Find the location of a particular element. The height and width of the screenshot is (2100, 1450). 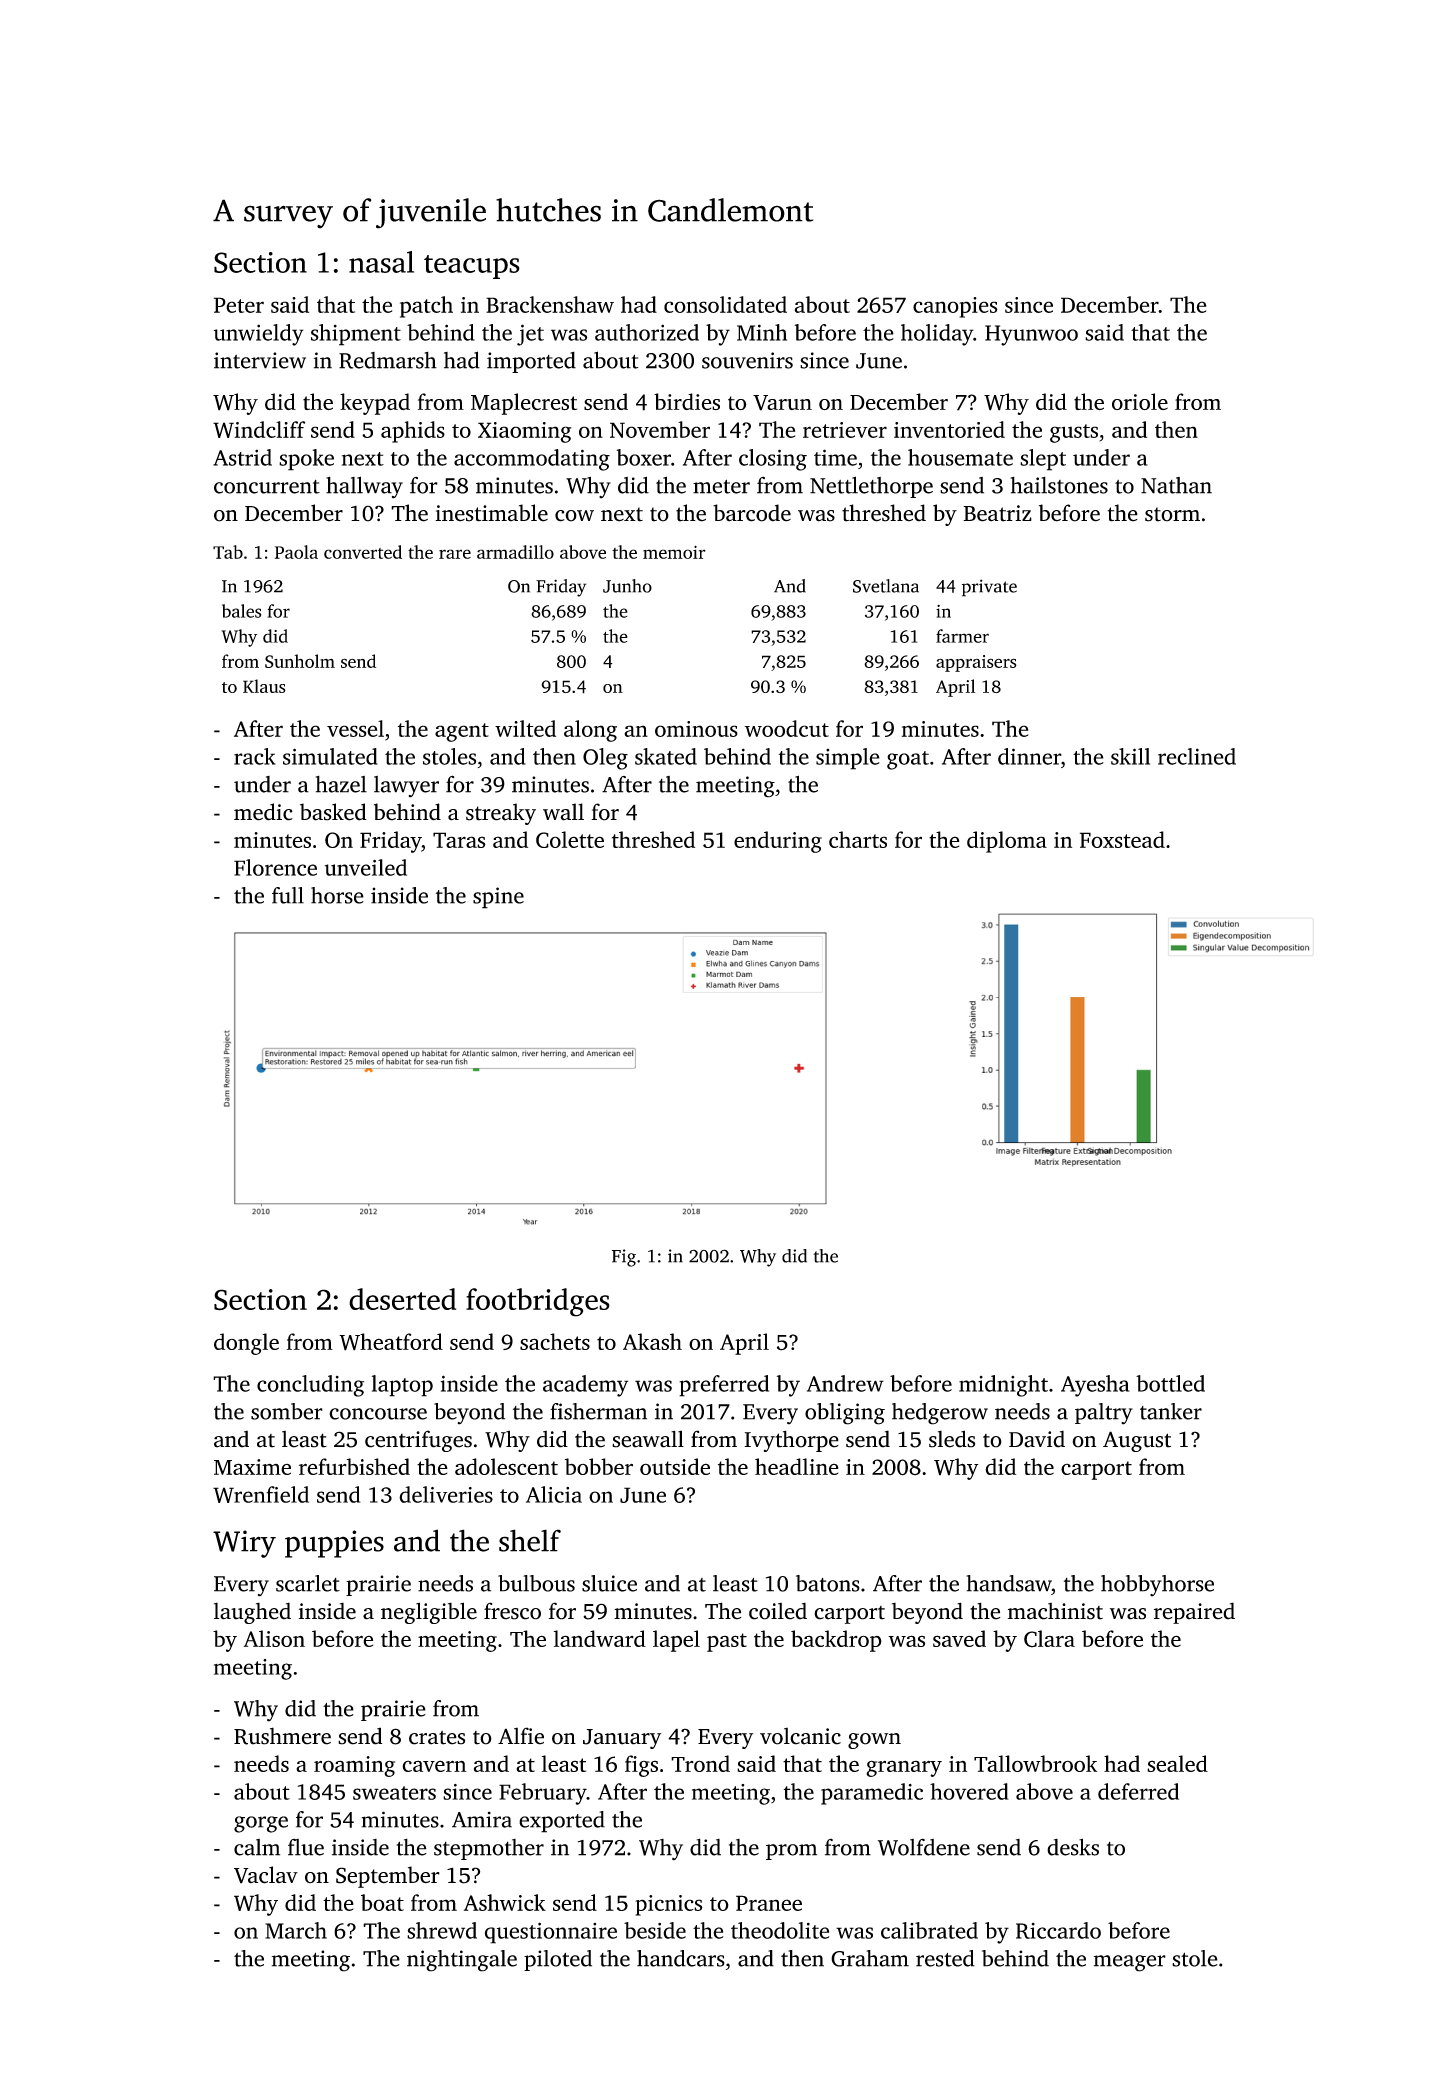

Andrew is located at coordinates (845, 1383).
